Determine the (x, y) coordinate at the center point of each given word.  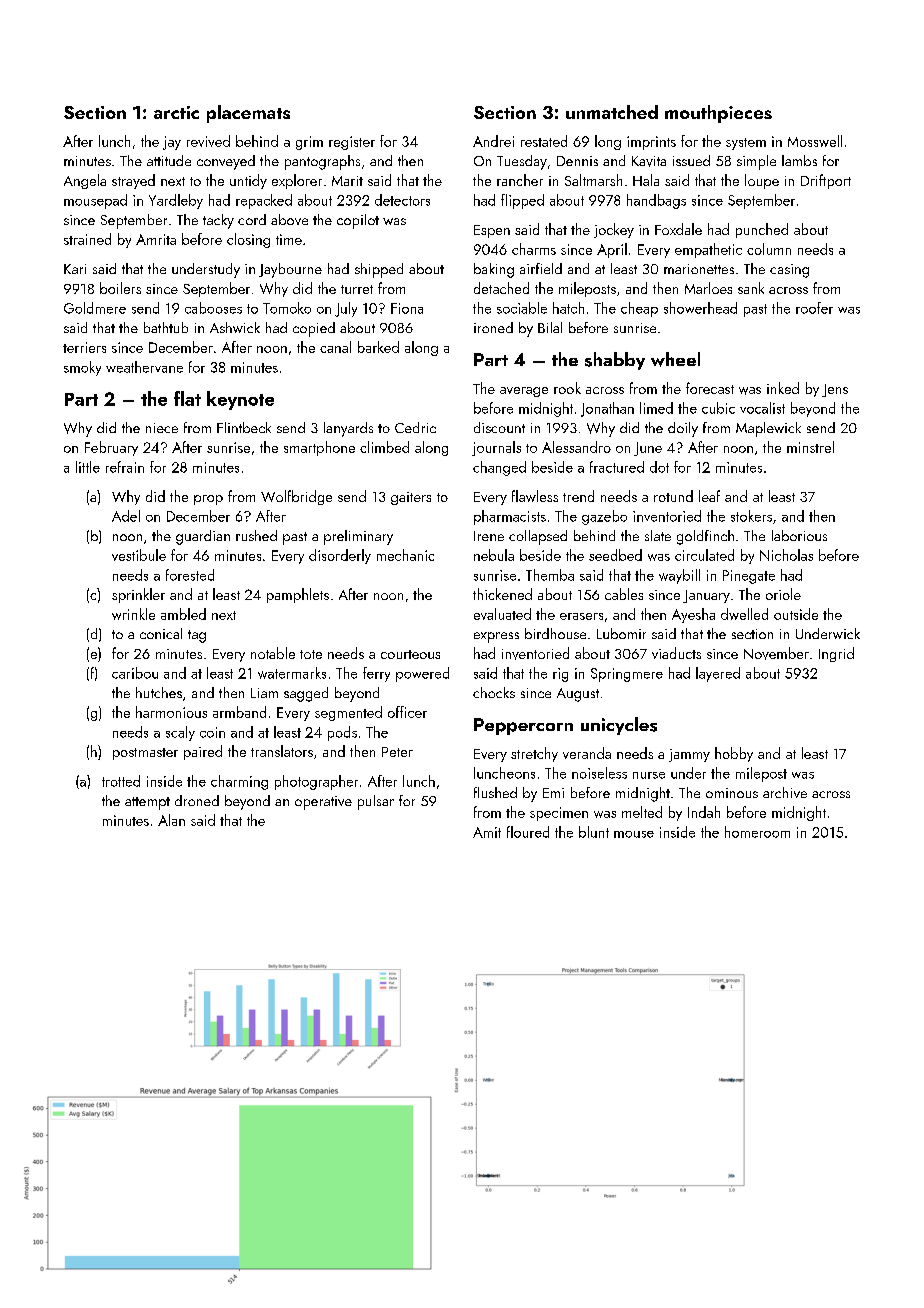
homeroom (757, 832)
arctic (176, 112)
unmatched (612, 112)
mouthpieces (718, 114)
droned (197, 800)
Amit (487, 832)
